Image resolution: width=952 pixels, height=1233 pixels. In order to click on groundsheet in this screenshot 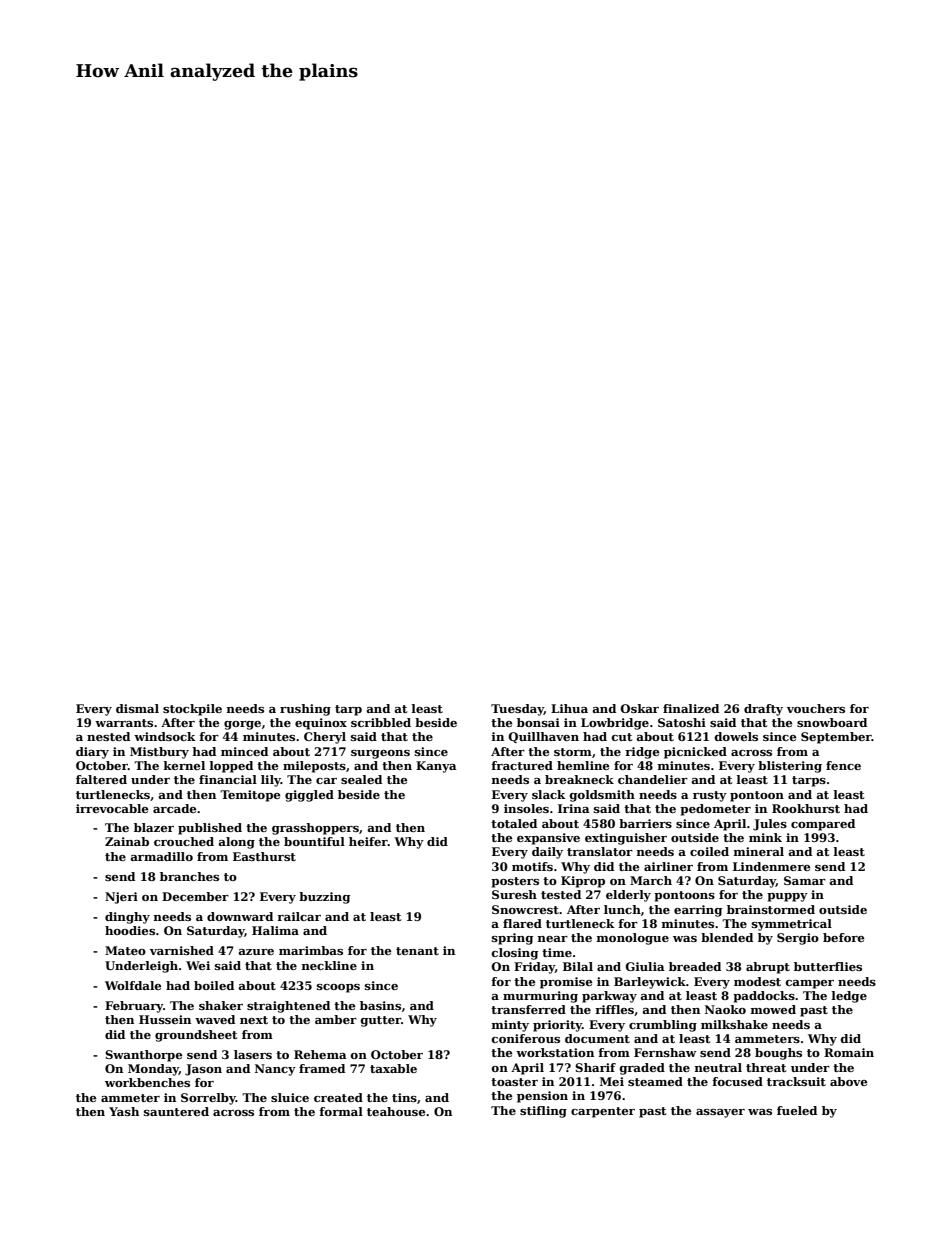, I will do `click(196, 1036)`.
